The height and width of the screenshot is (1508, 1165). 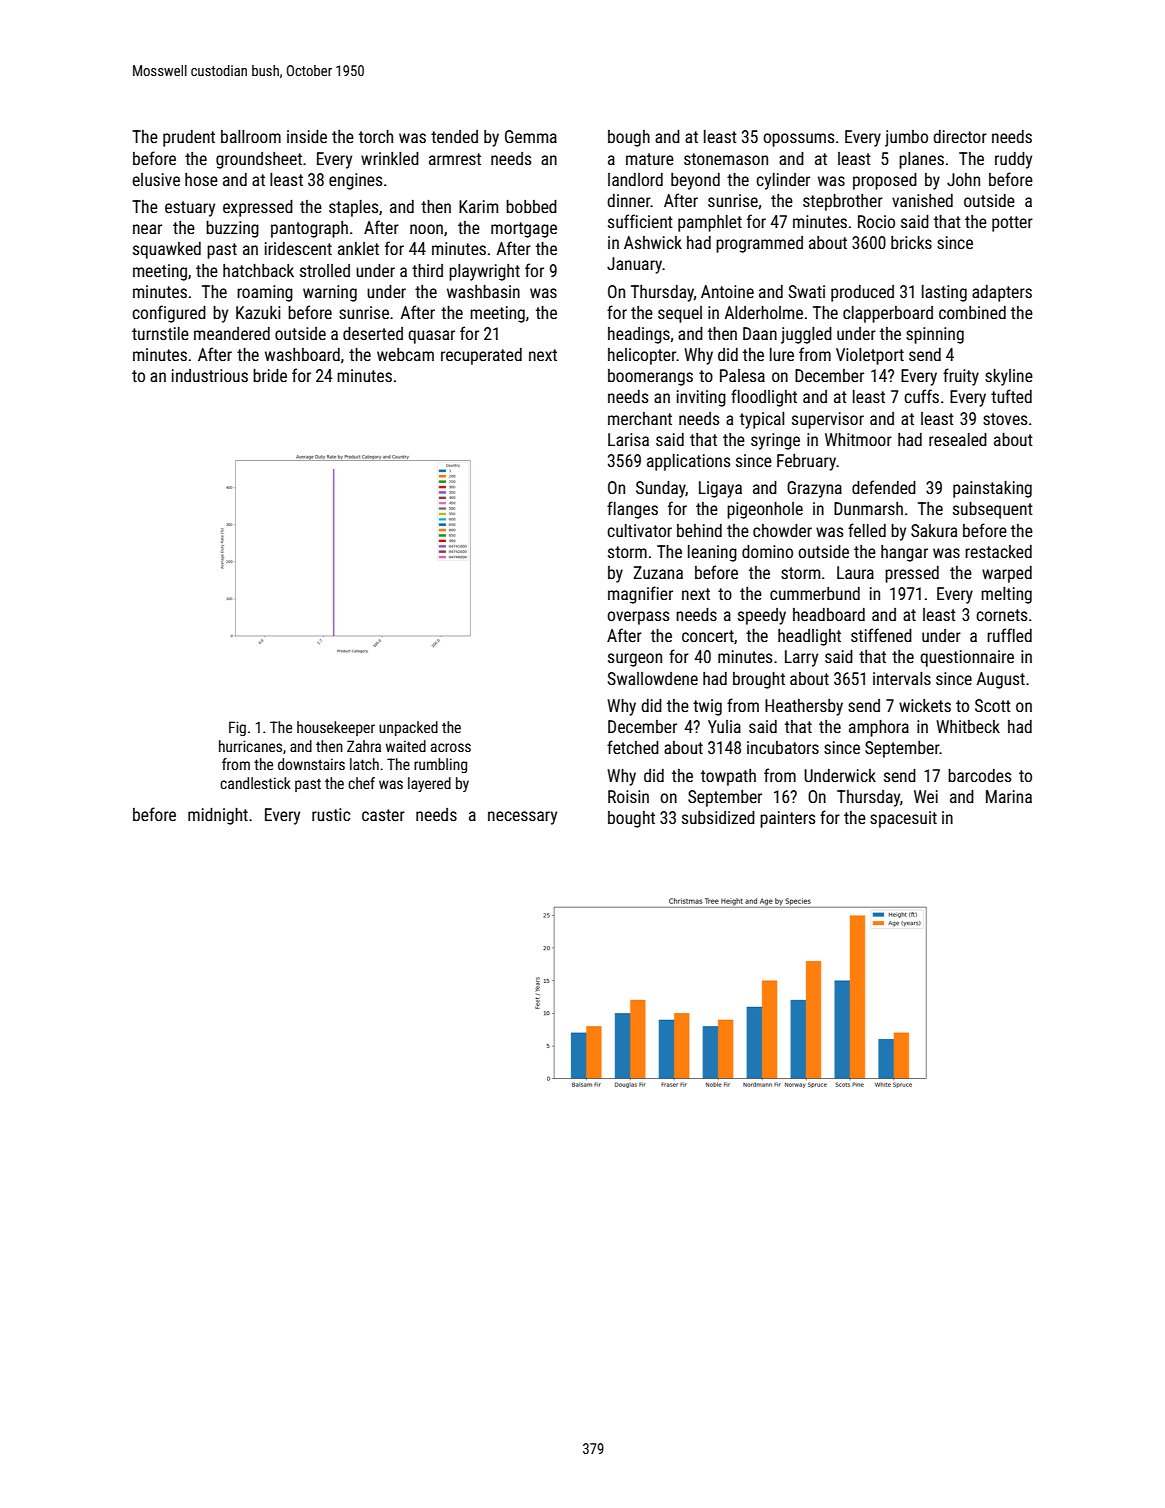 What do you see at coordinates (639, 530) in the screenshot?
I see `cultivator` at bounding box center [639, 530].
